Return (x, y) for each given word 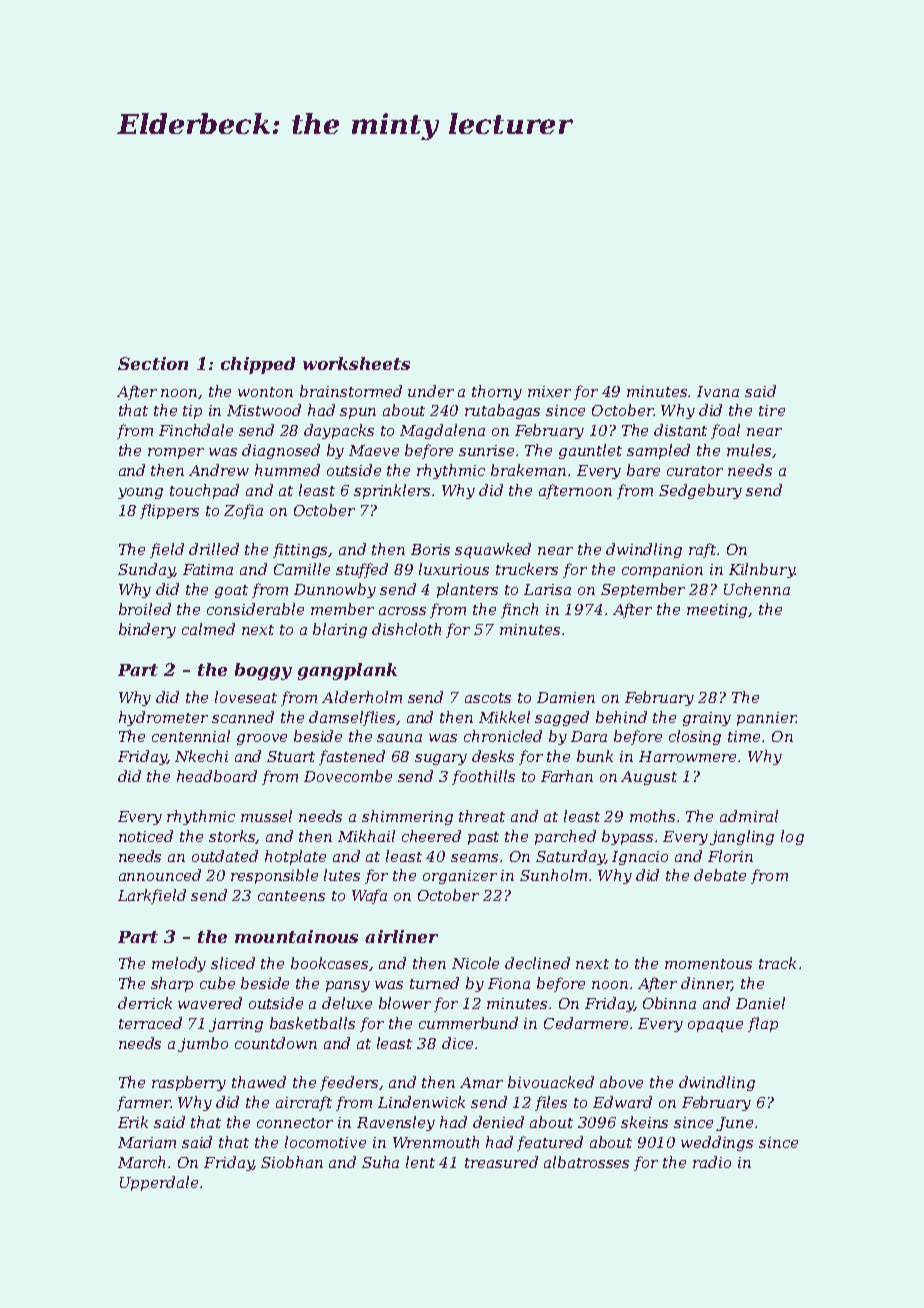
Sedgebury (700, 491)
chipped (258, 365)
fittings (301, 550)
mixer (549, 391)
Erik (133, 1122)
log (792, 837)
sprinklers (393, 491)
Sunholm (553, 875)
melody (179, 964)
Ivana (718, 391)
